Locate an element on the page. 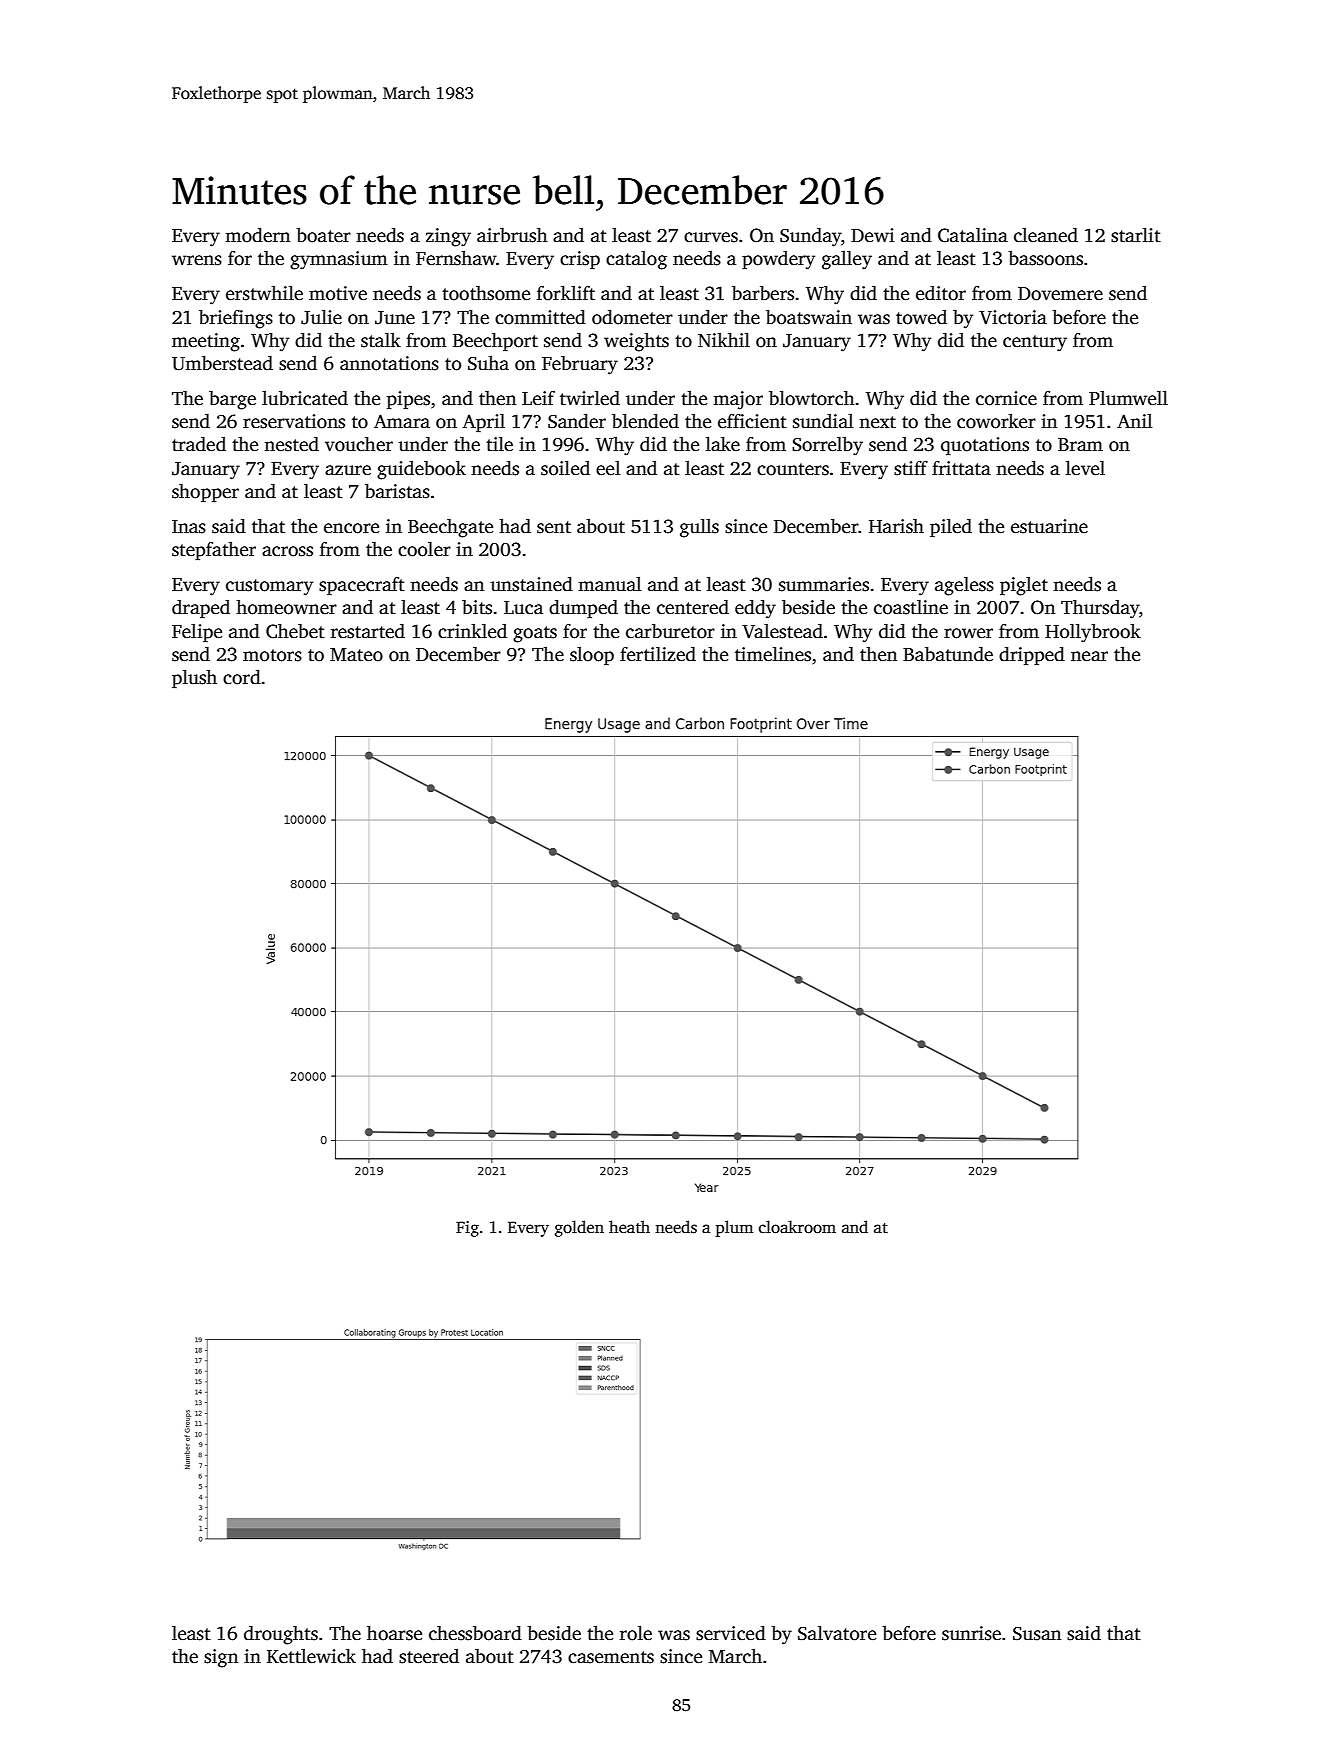  heath is located at coordinates (629, 1227).
